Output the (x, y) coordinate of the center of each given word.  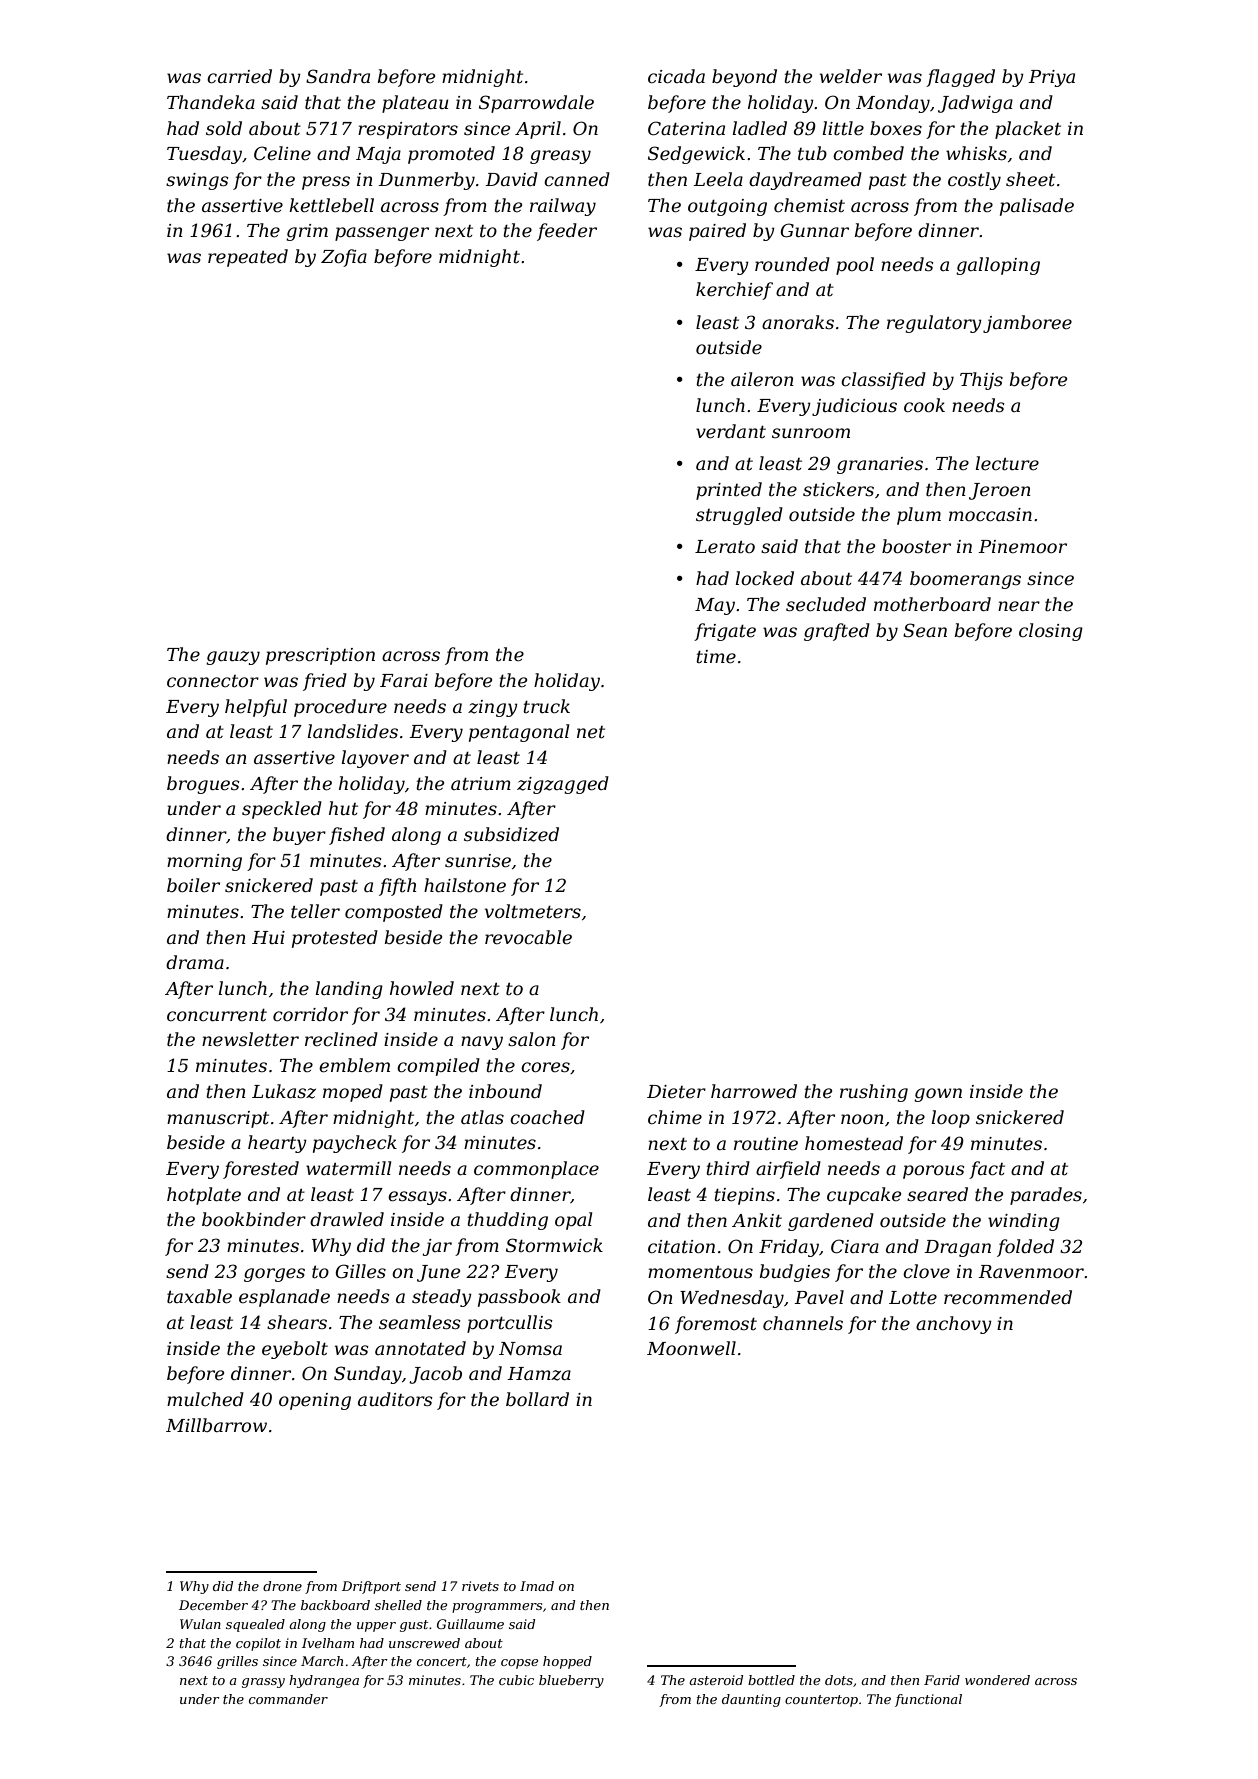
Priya (1051, 78)
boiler (193, 885)
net (591, 732)
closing (1051, 632)
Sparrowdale (536, 104)
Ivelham (328, 1643)
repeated (248, 258)
